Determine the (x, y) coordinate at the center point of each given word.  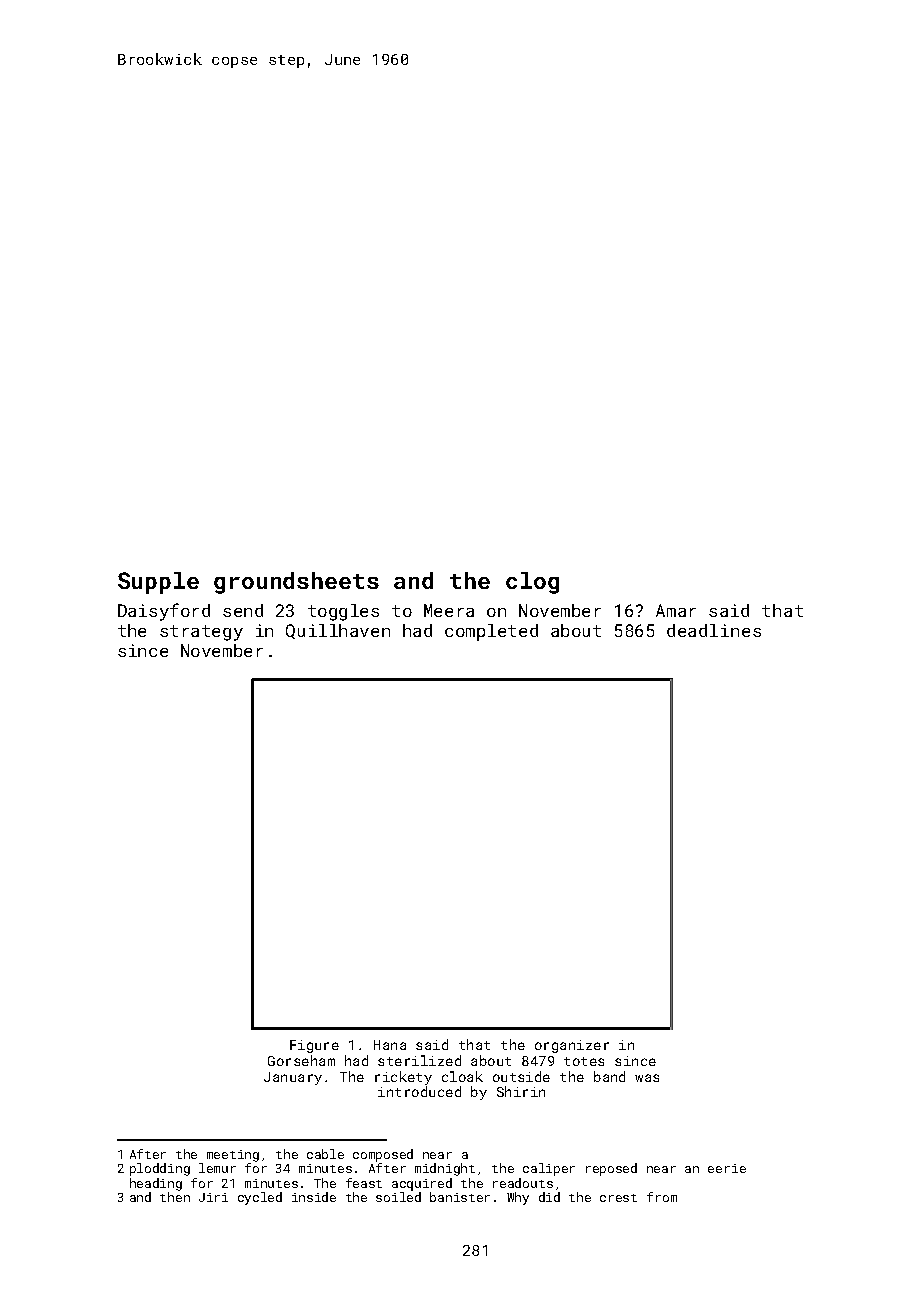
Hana (390, 1045)
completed (491, 632)
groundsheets (296, 583)
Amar (676, 610)
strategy (201, 633)
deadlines (714, 630)
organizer (572, 1046)
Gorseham (301, 1060)
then (175, 1197)
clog (532, 583)
